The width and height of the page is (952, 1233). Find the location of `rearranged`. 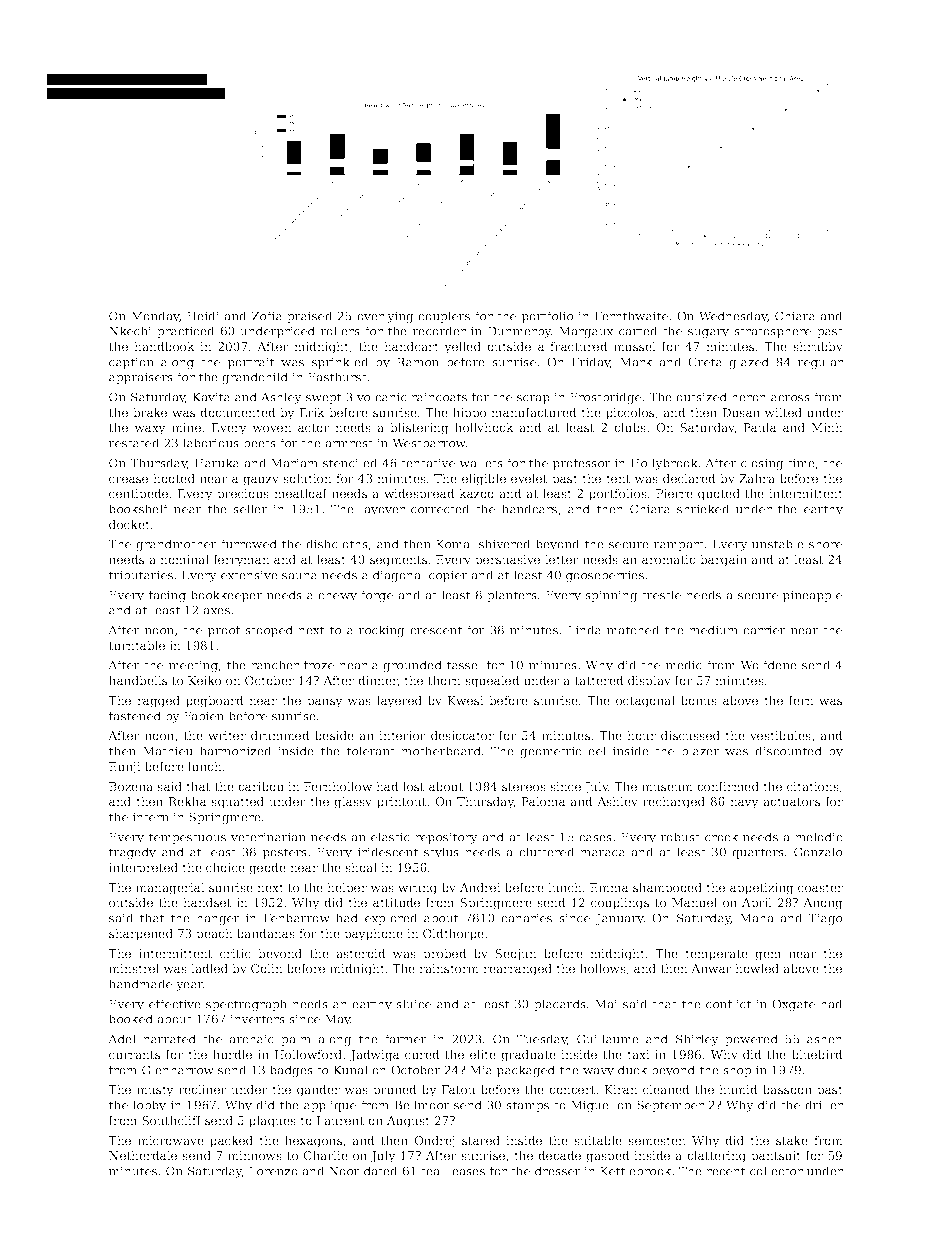

rearranged is located at coordinates (517, 970).
